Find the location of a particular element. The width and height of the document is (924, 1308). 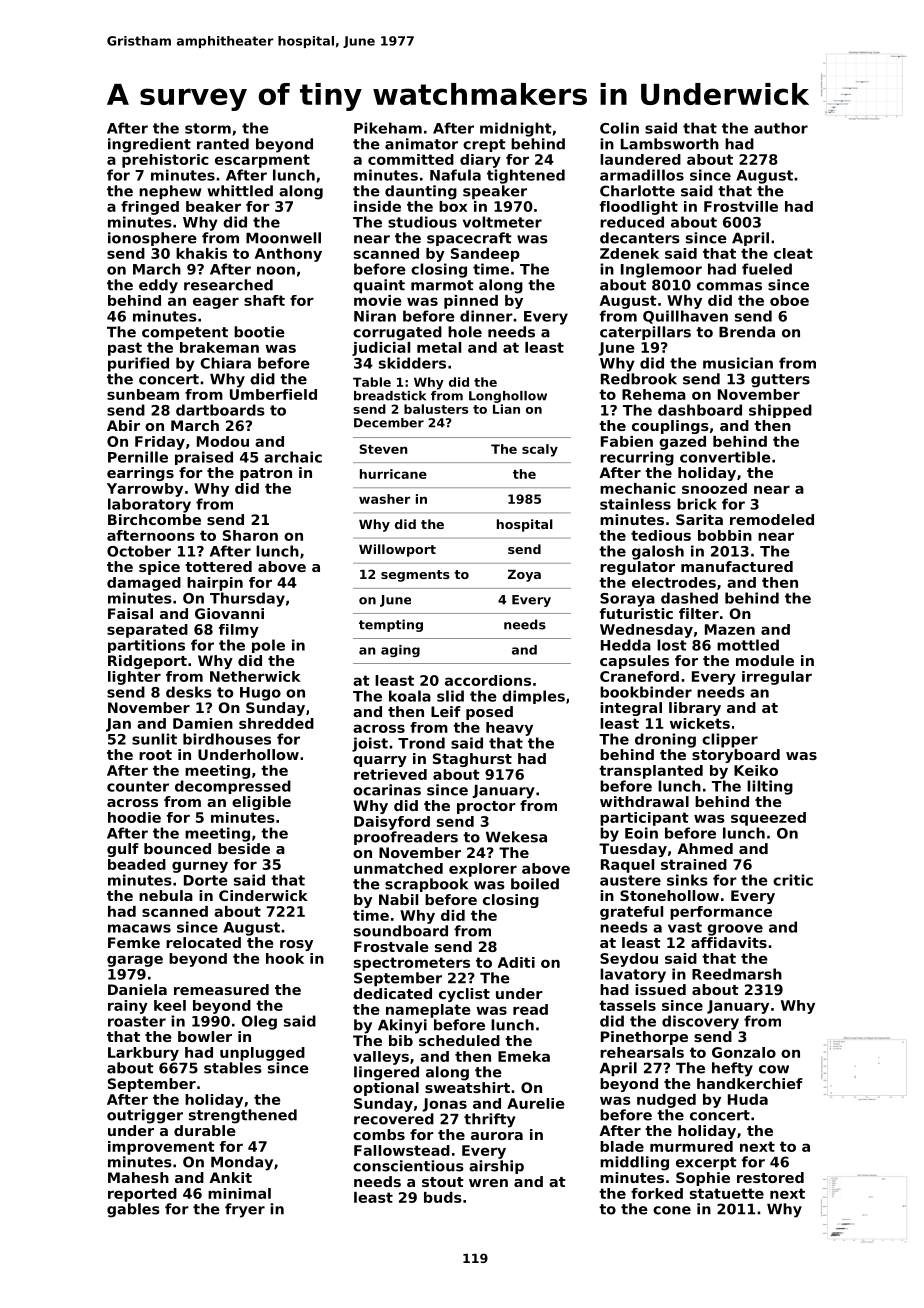

retrieved is located at coordinates (390, 774).
